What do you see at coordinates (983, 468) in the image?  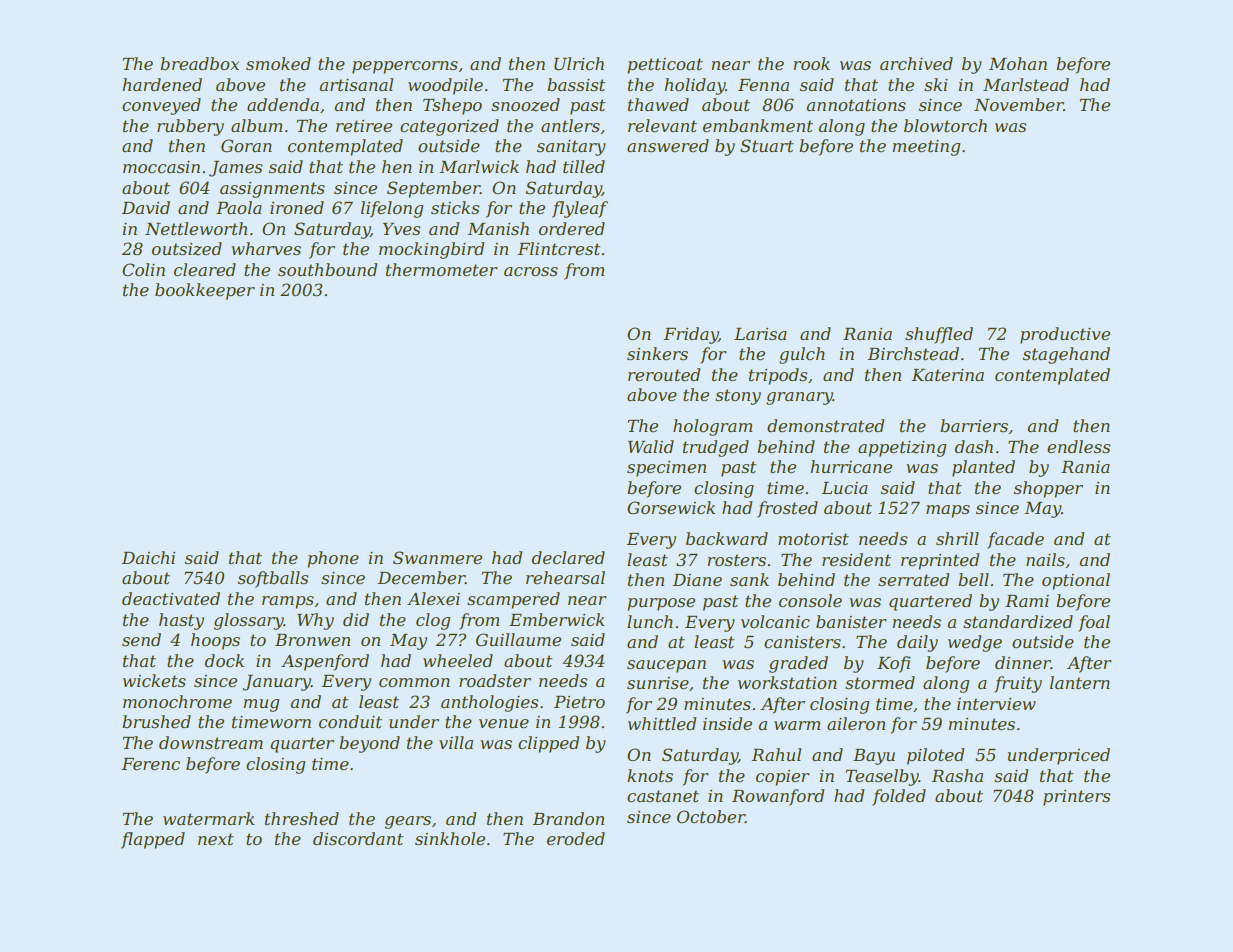 I see `planted` at bounding box center [983, 468].
